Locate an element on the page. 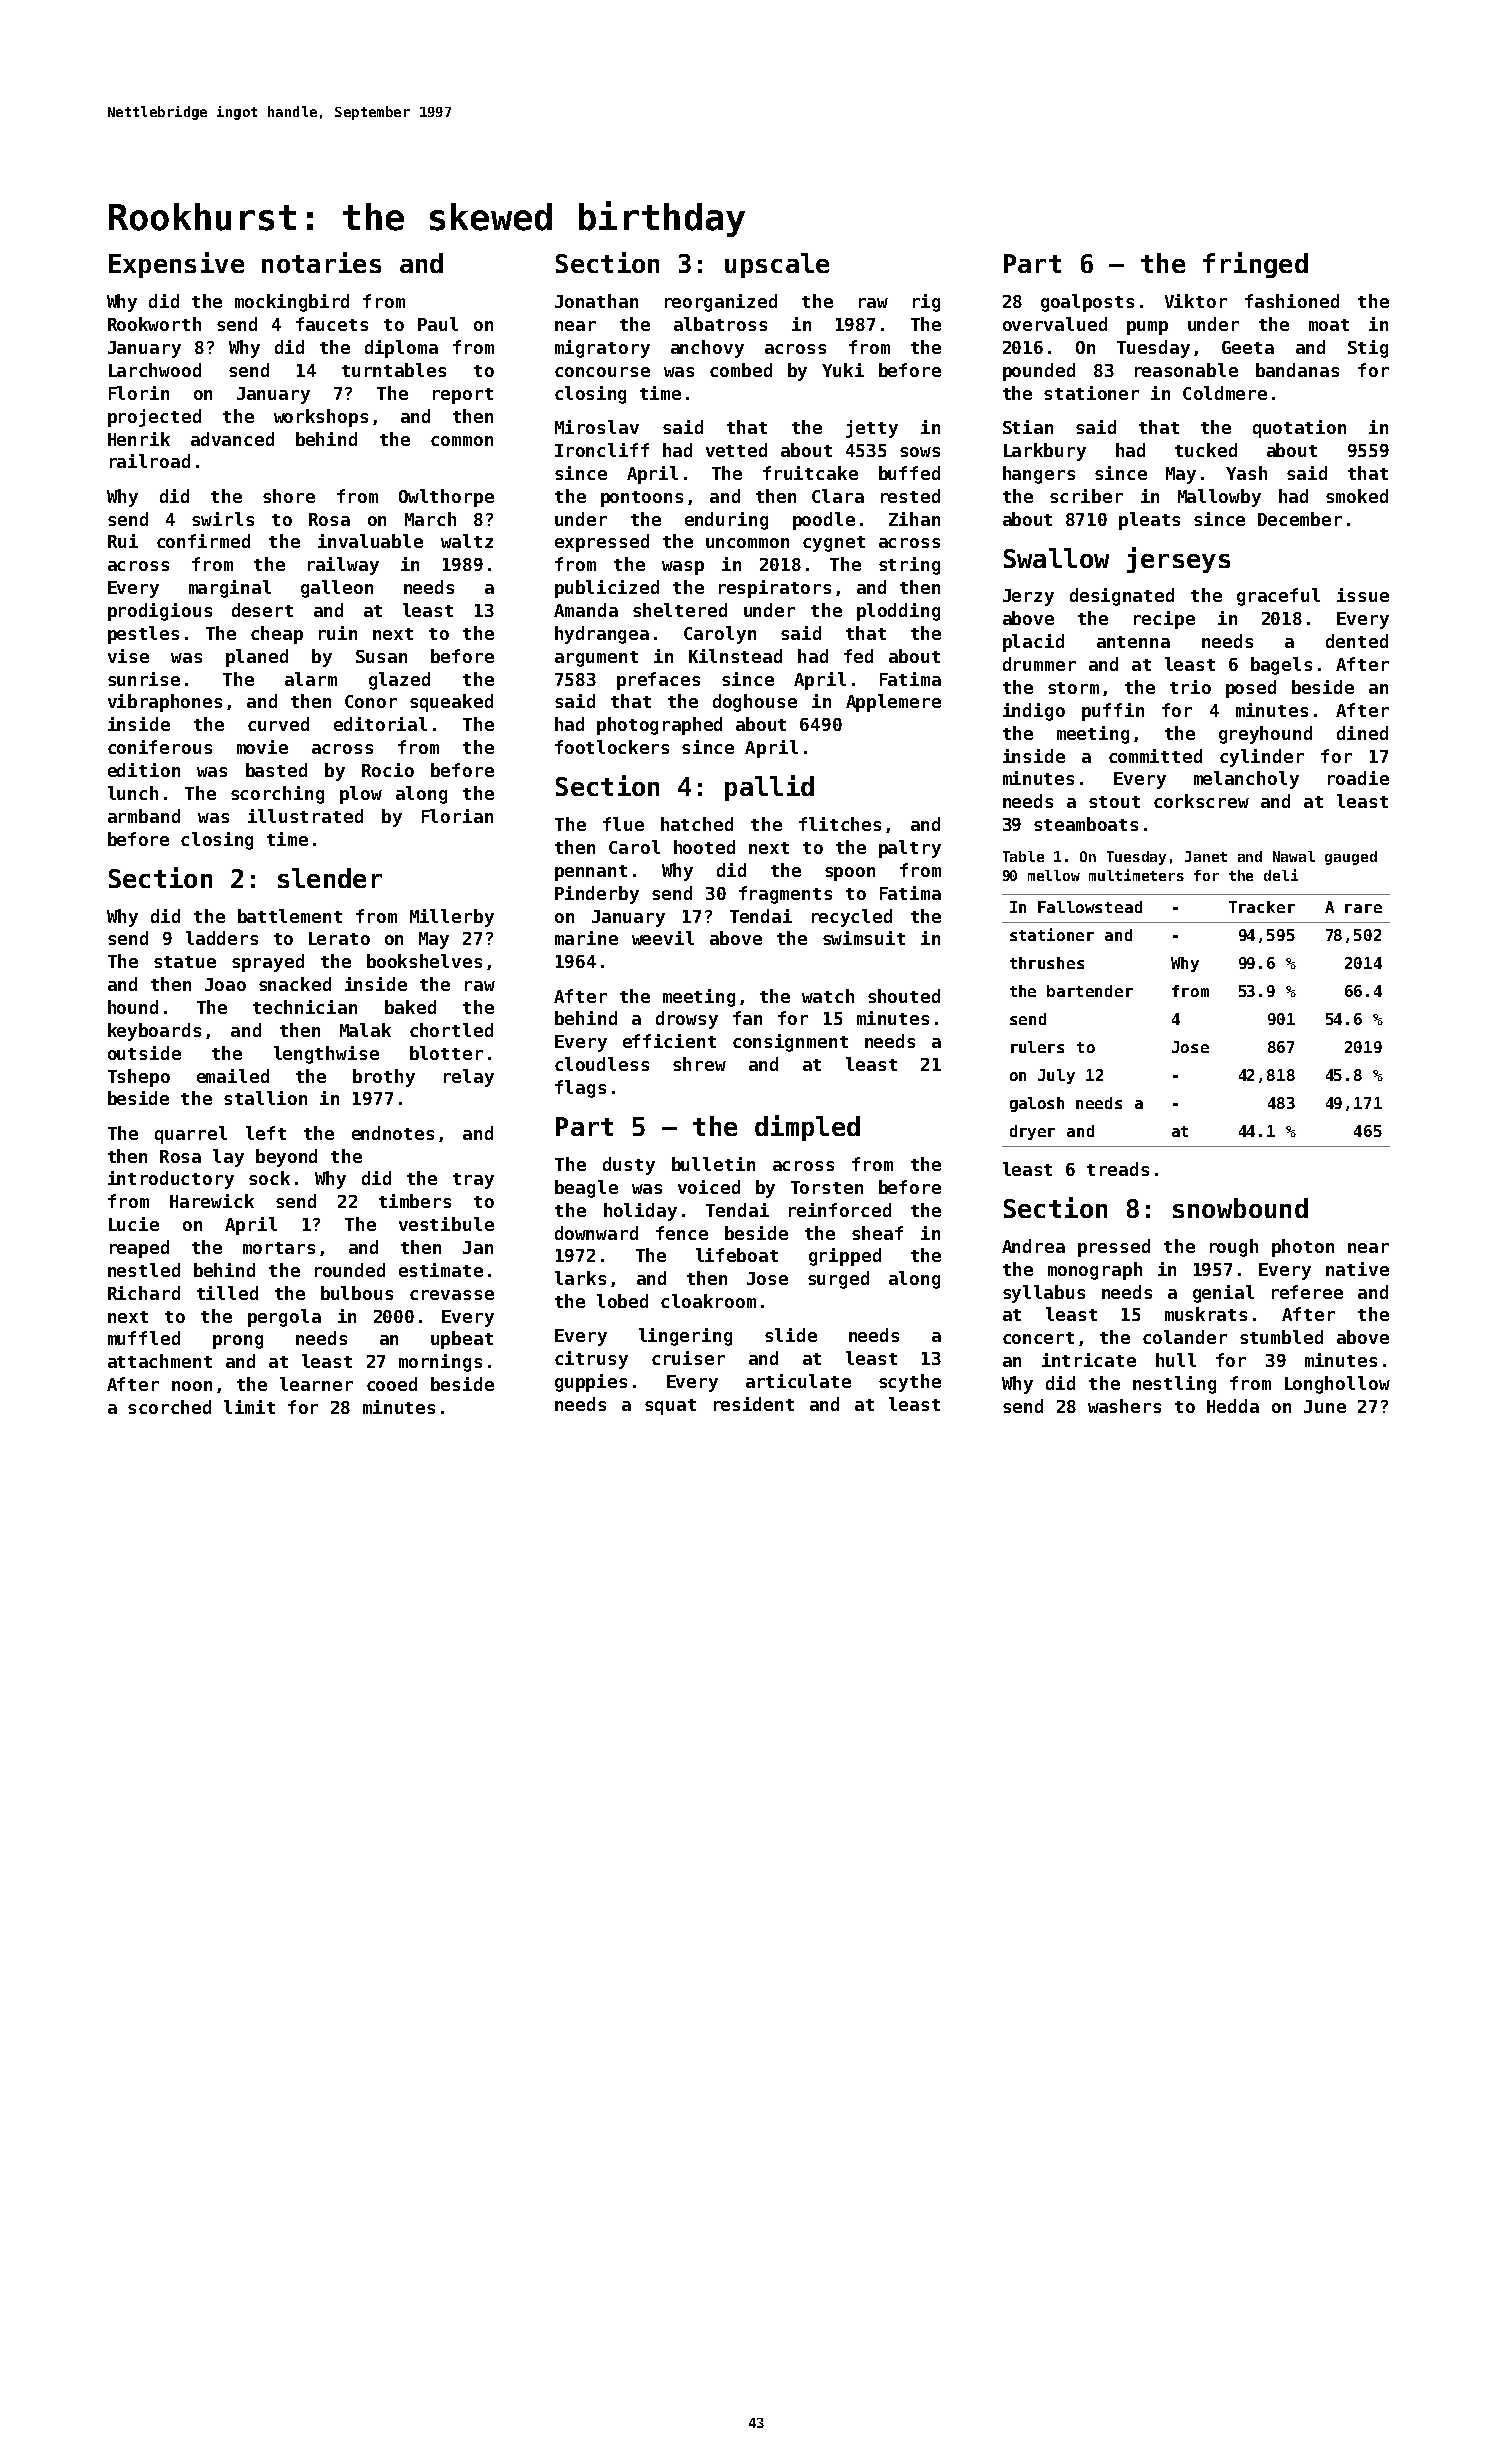 Image resolution: width=1496 pixels, height=2464 pixels. Kilnstead is located at coordinates (735, 656).
